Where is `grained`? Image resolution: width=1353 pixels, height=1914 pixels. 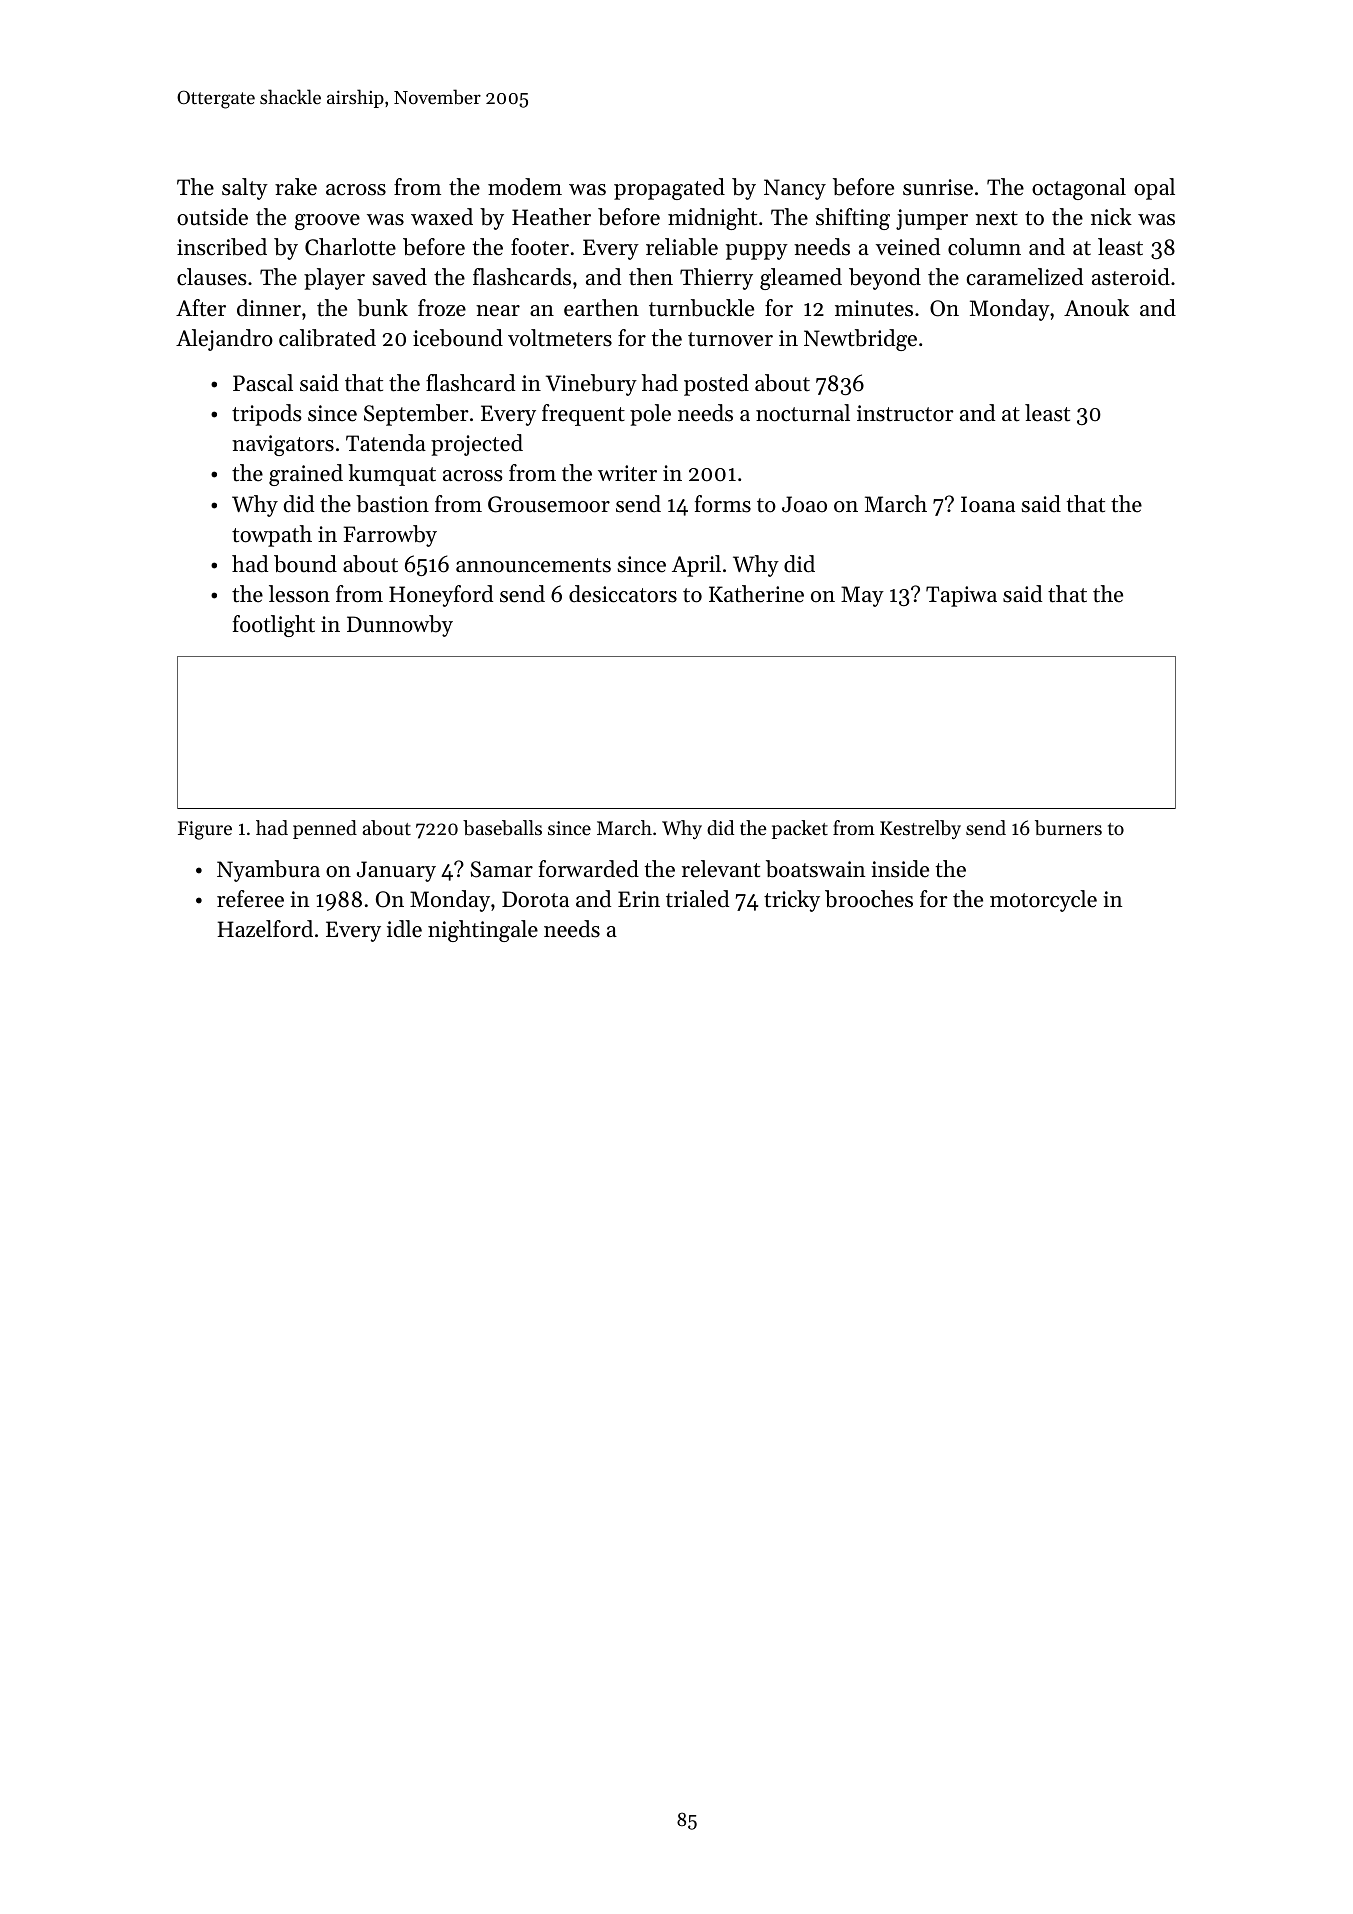
grained is located at coordinates (306, 475).
